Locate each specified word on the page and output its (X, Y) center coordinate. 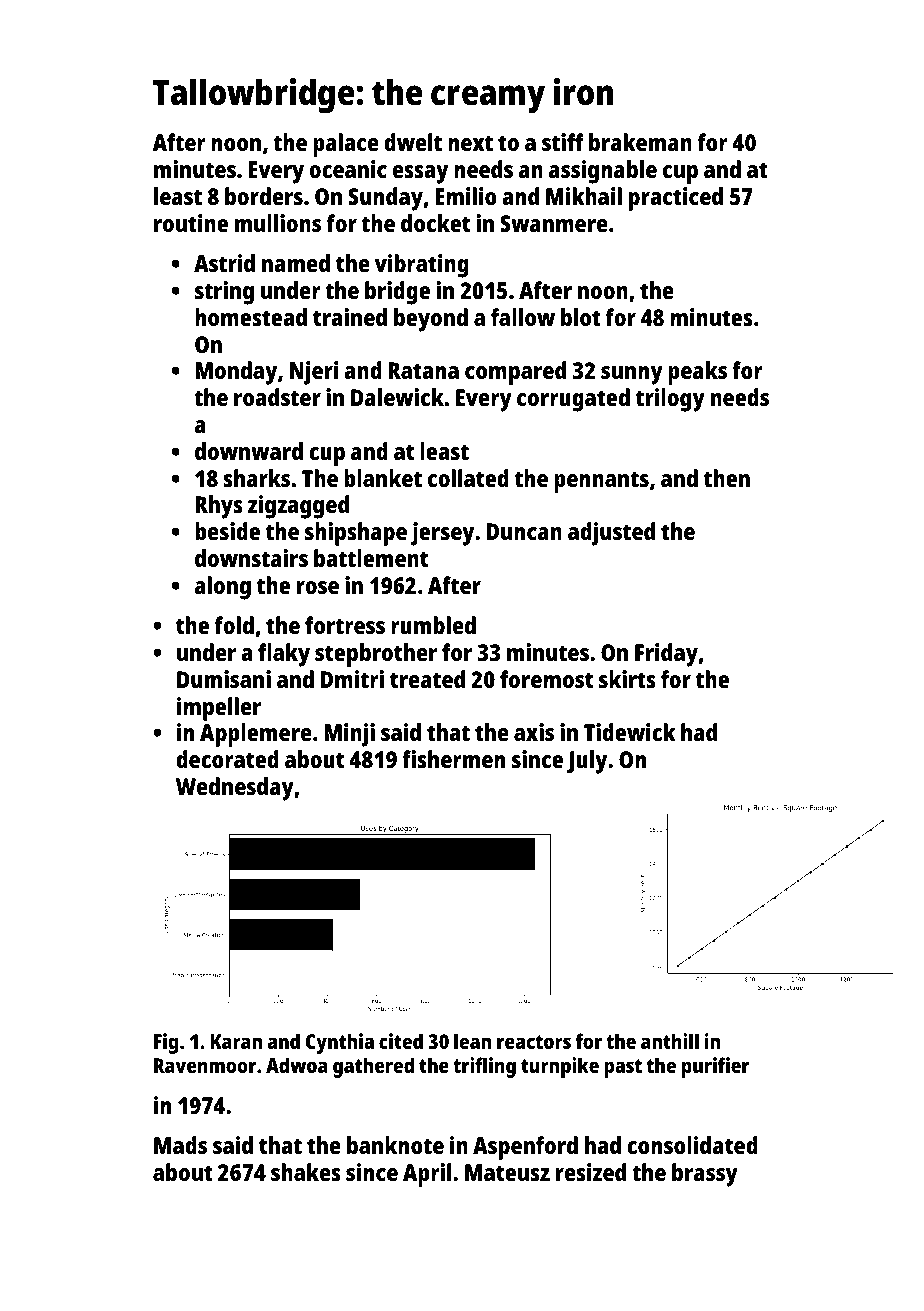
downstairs (251, 558)
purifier (715, 1067)
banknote (395, 1145)
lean (472, 1041)
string (224, 293)
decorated (227, 759)
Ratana (423, 370)
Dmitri (352, 679)
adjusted (611, 534)
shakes (306, 1172)
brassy (705, 1175)
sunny (632, 375)
